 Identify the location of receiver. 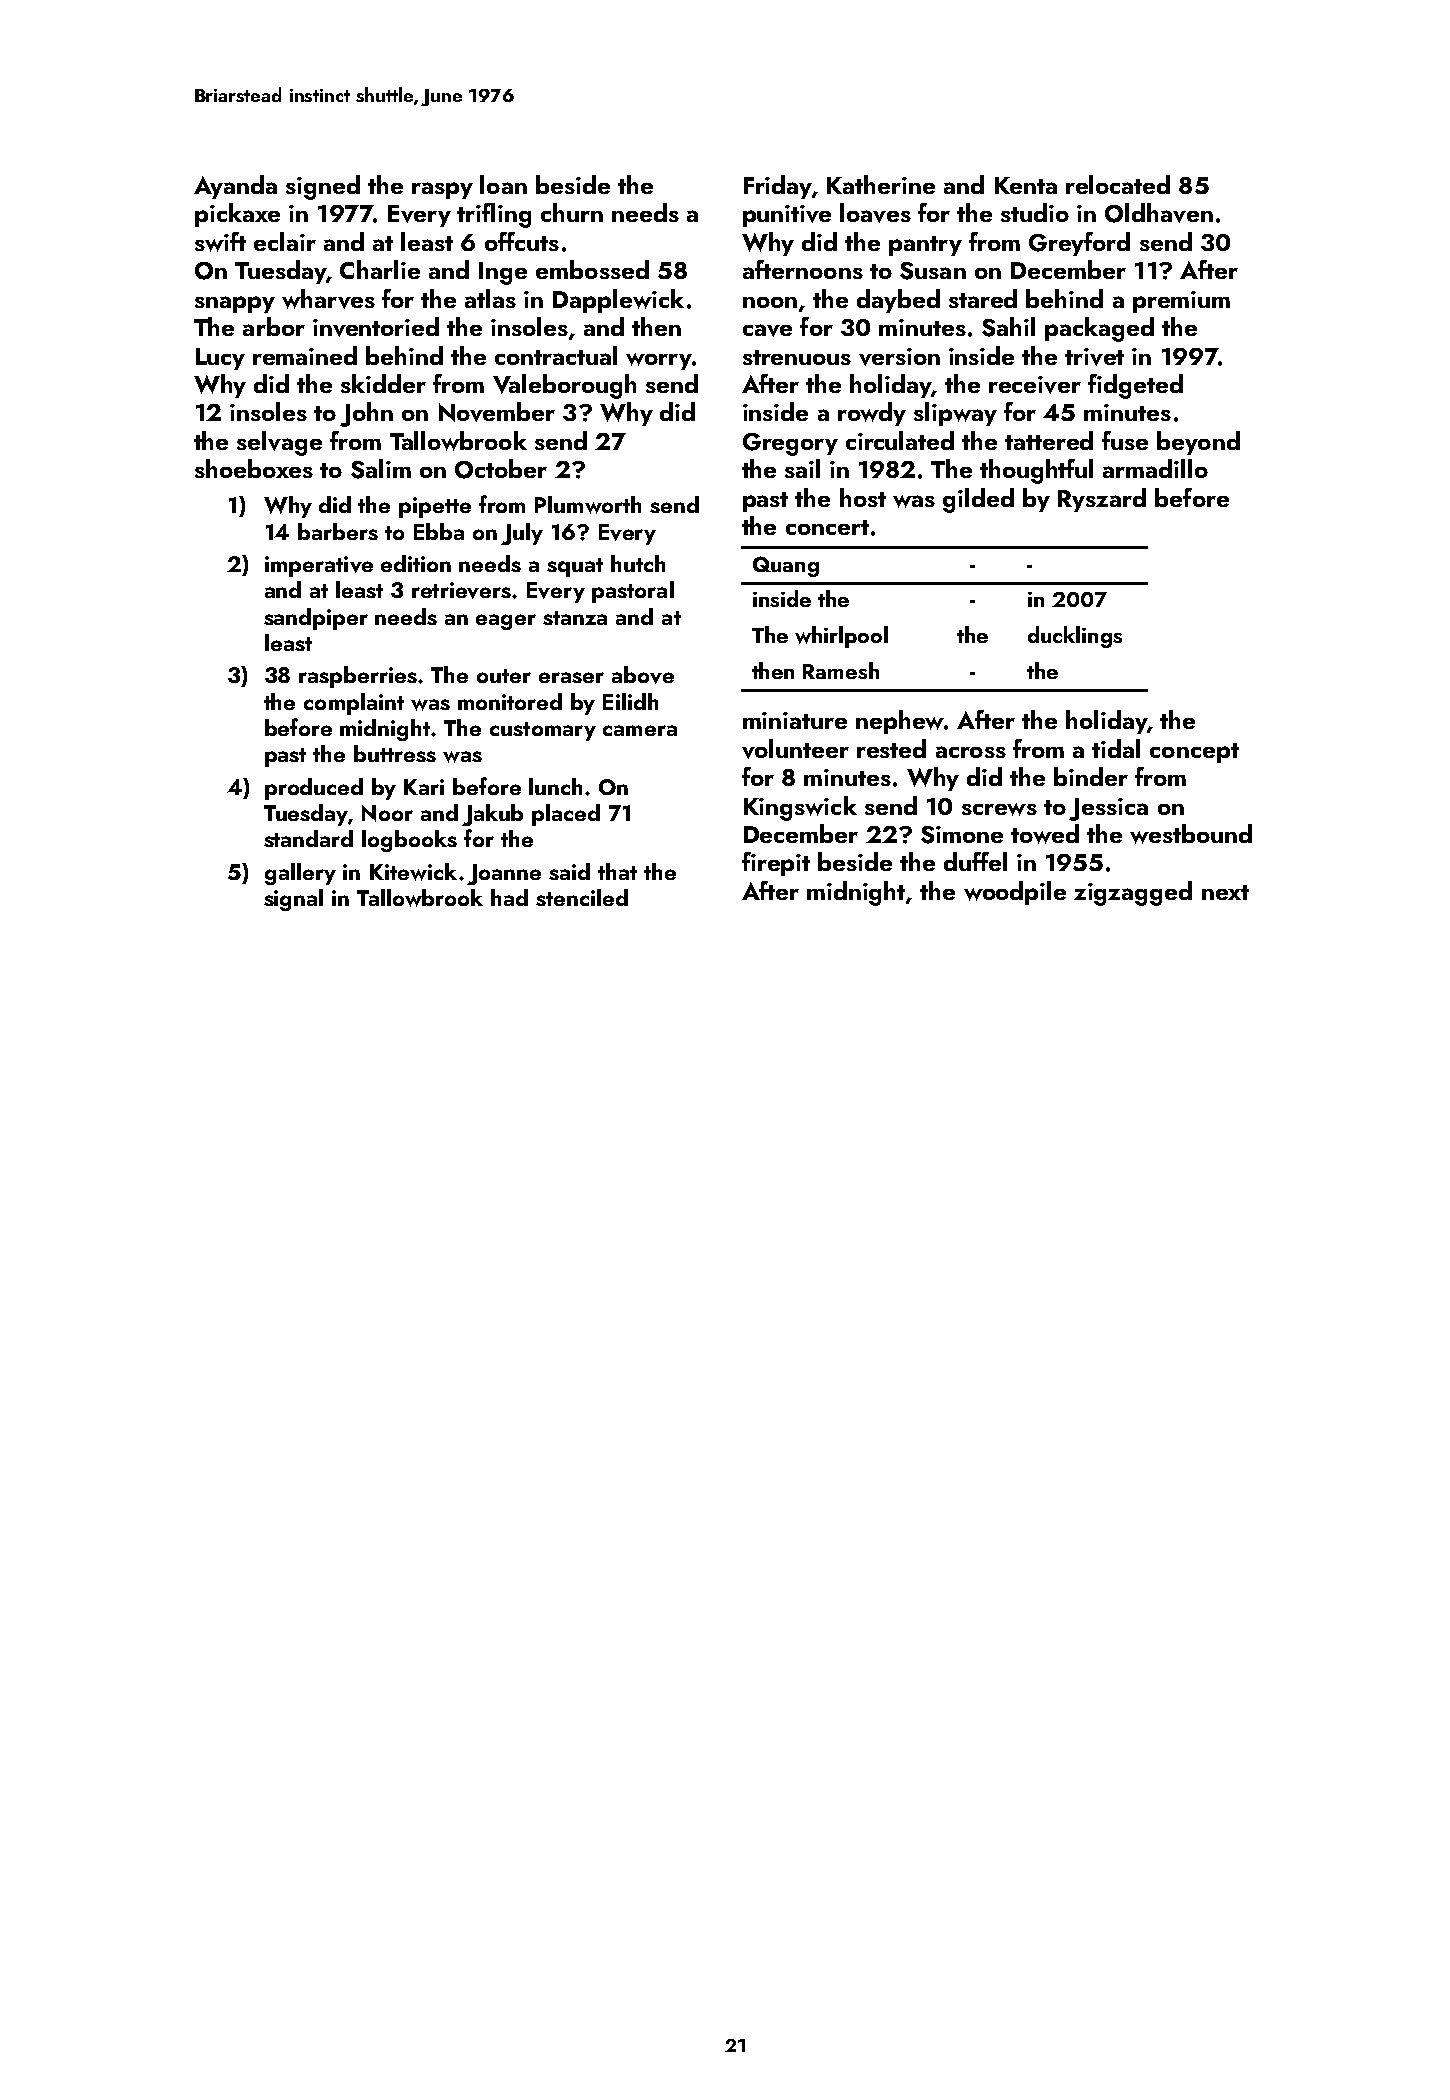
(1035, 385).
